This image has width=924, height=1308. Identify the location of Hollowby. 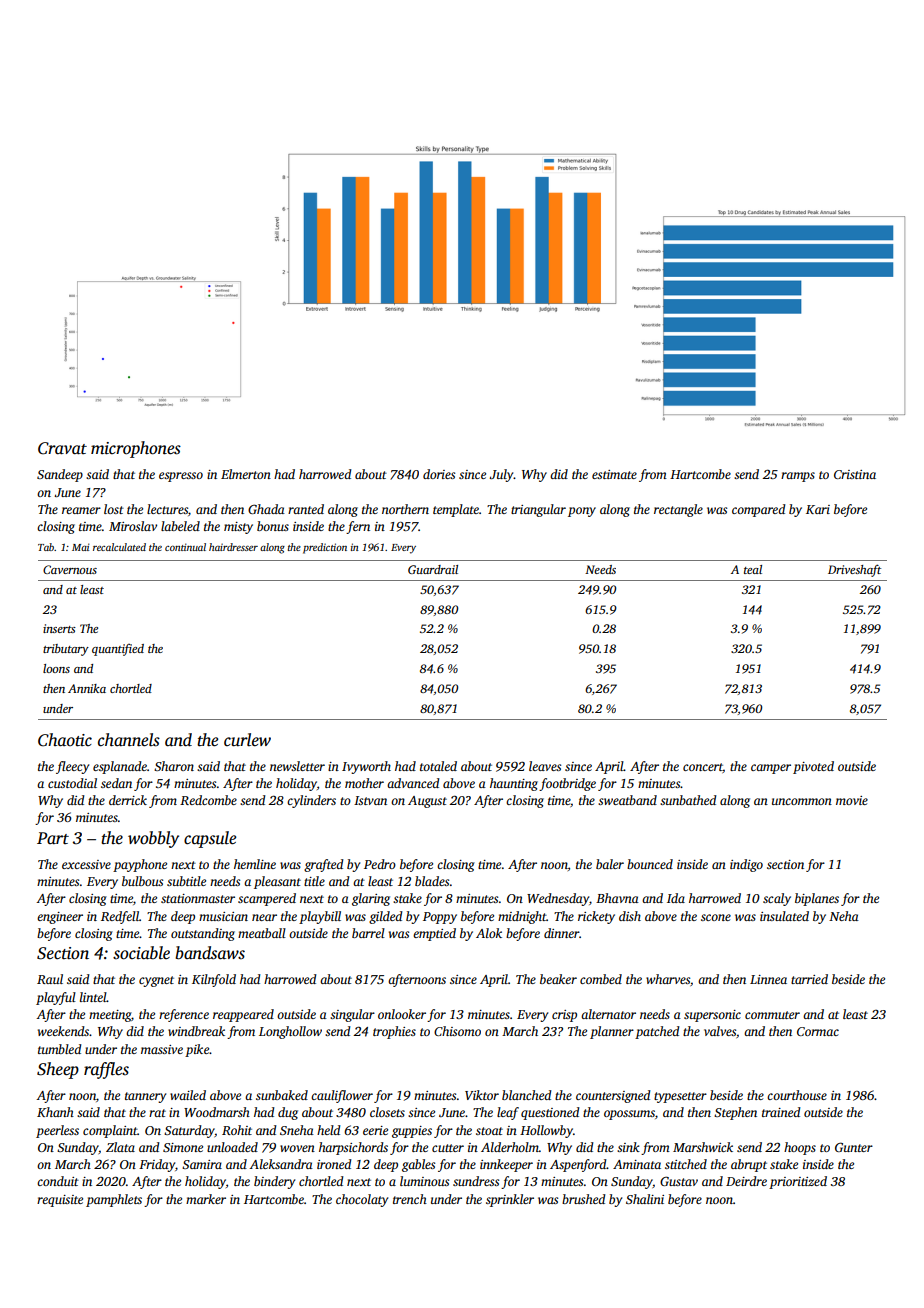
(546, 1131).
